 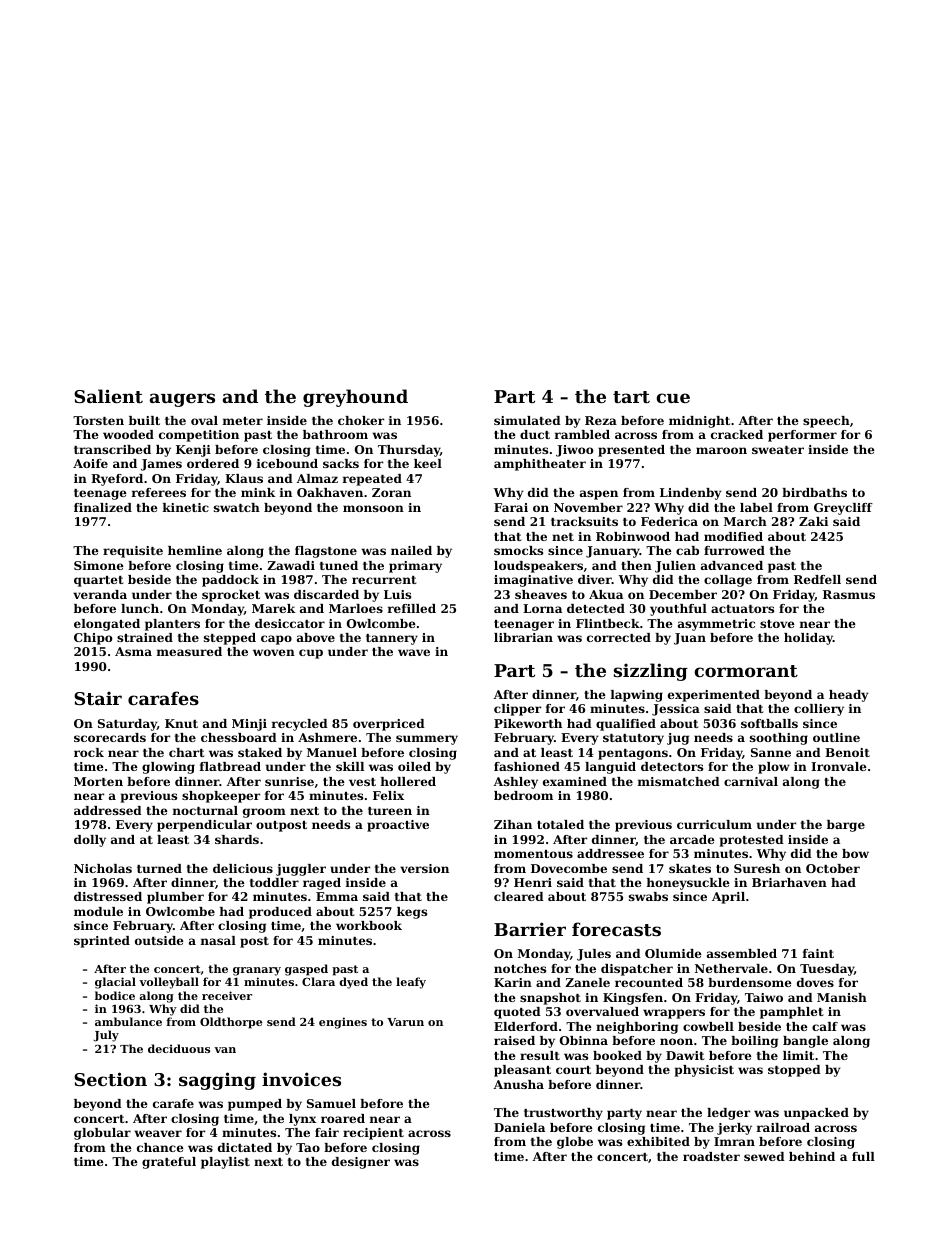 What do you see at coordinates (316, 637) in the page?
I see `above` at bounding box center [316, 637].
